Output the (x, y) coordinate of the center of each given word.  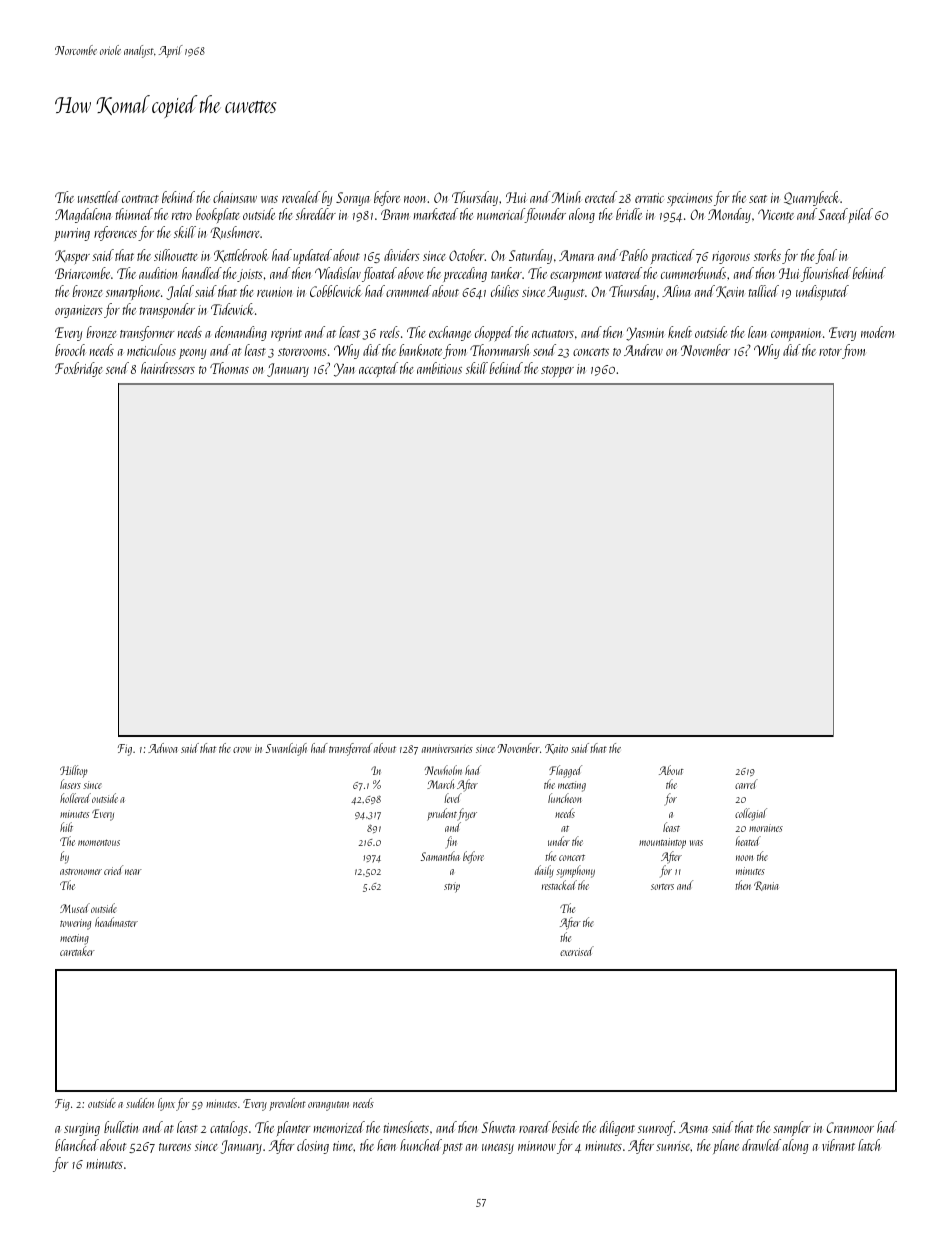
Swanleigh (286, 749)
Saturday (530, 256)
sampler (791, 1128)
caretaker (77, 951)
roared (535, 1127)
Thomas (229, 368)
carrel (746, 784)
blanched (77, 1145)
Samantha (440, 856)
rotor (830, 352)
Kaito (556, 749)
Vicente (776, 214)
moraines (766, 828)
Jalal (180, 292)
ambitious (439, 368)
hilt (66, 827)
